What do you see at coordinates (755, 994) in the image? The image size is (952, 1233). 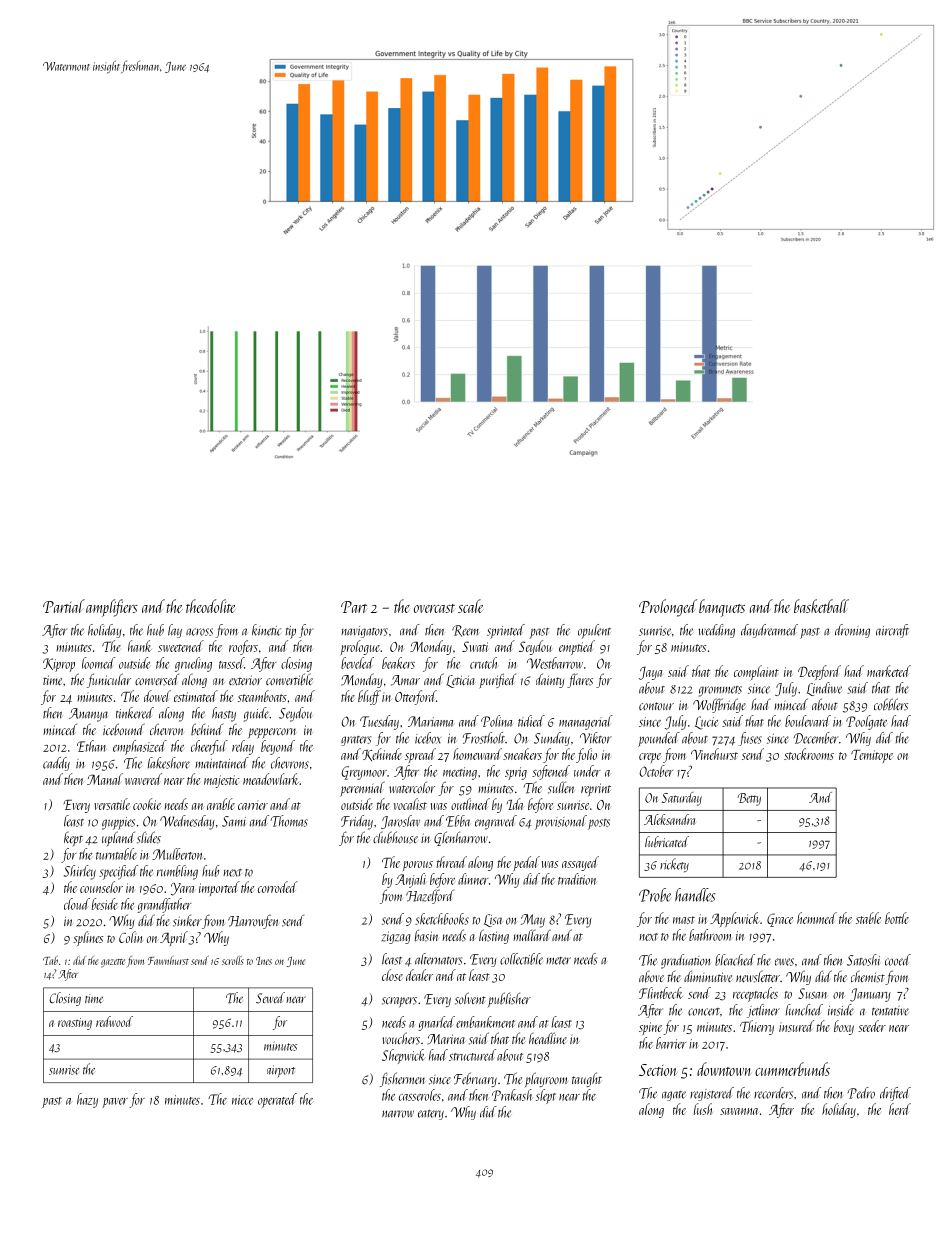 I see `receptacles` at bounding box center [755, 994].
